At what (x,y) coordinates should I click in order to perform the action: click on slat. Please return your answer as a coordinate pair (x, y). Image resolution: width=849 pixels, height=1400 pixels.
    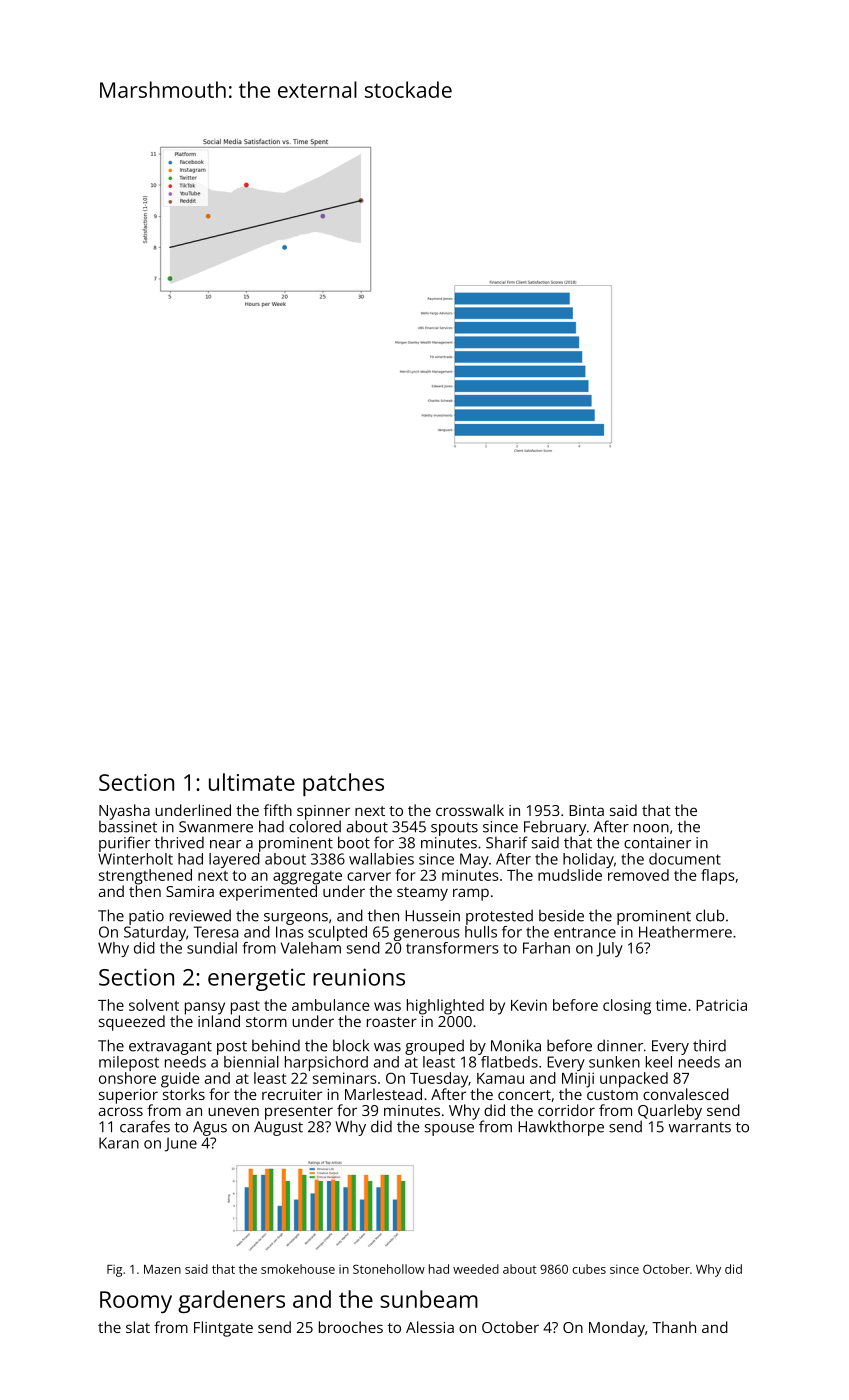
    Looking at the image, I should click on (138, 1327).
